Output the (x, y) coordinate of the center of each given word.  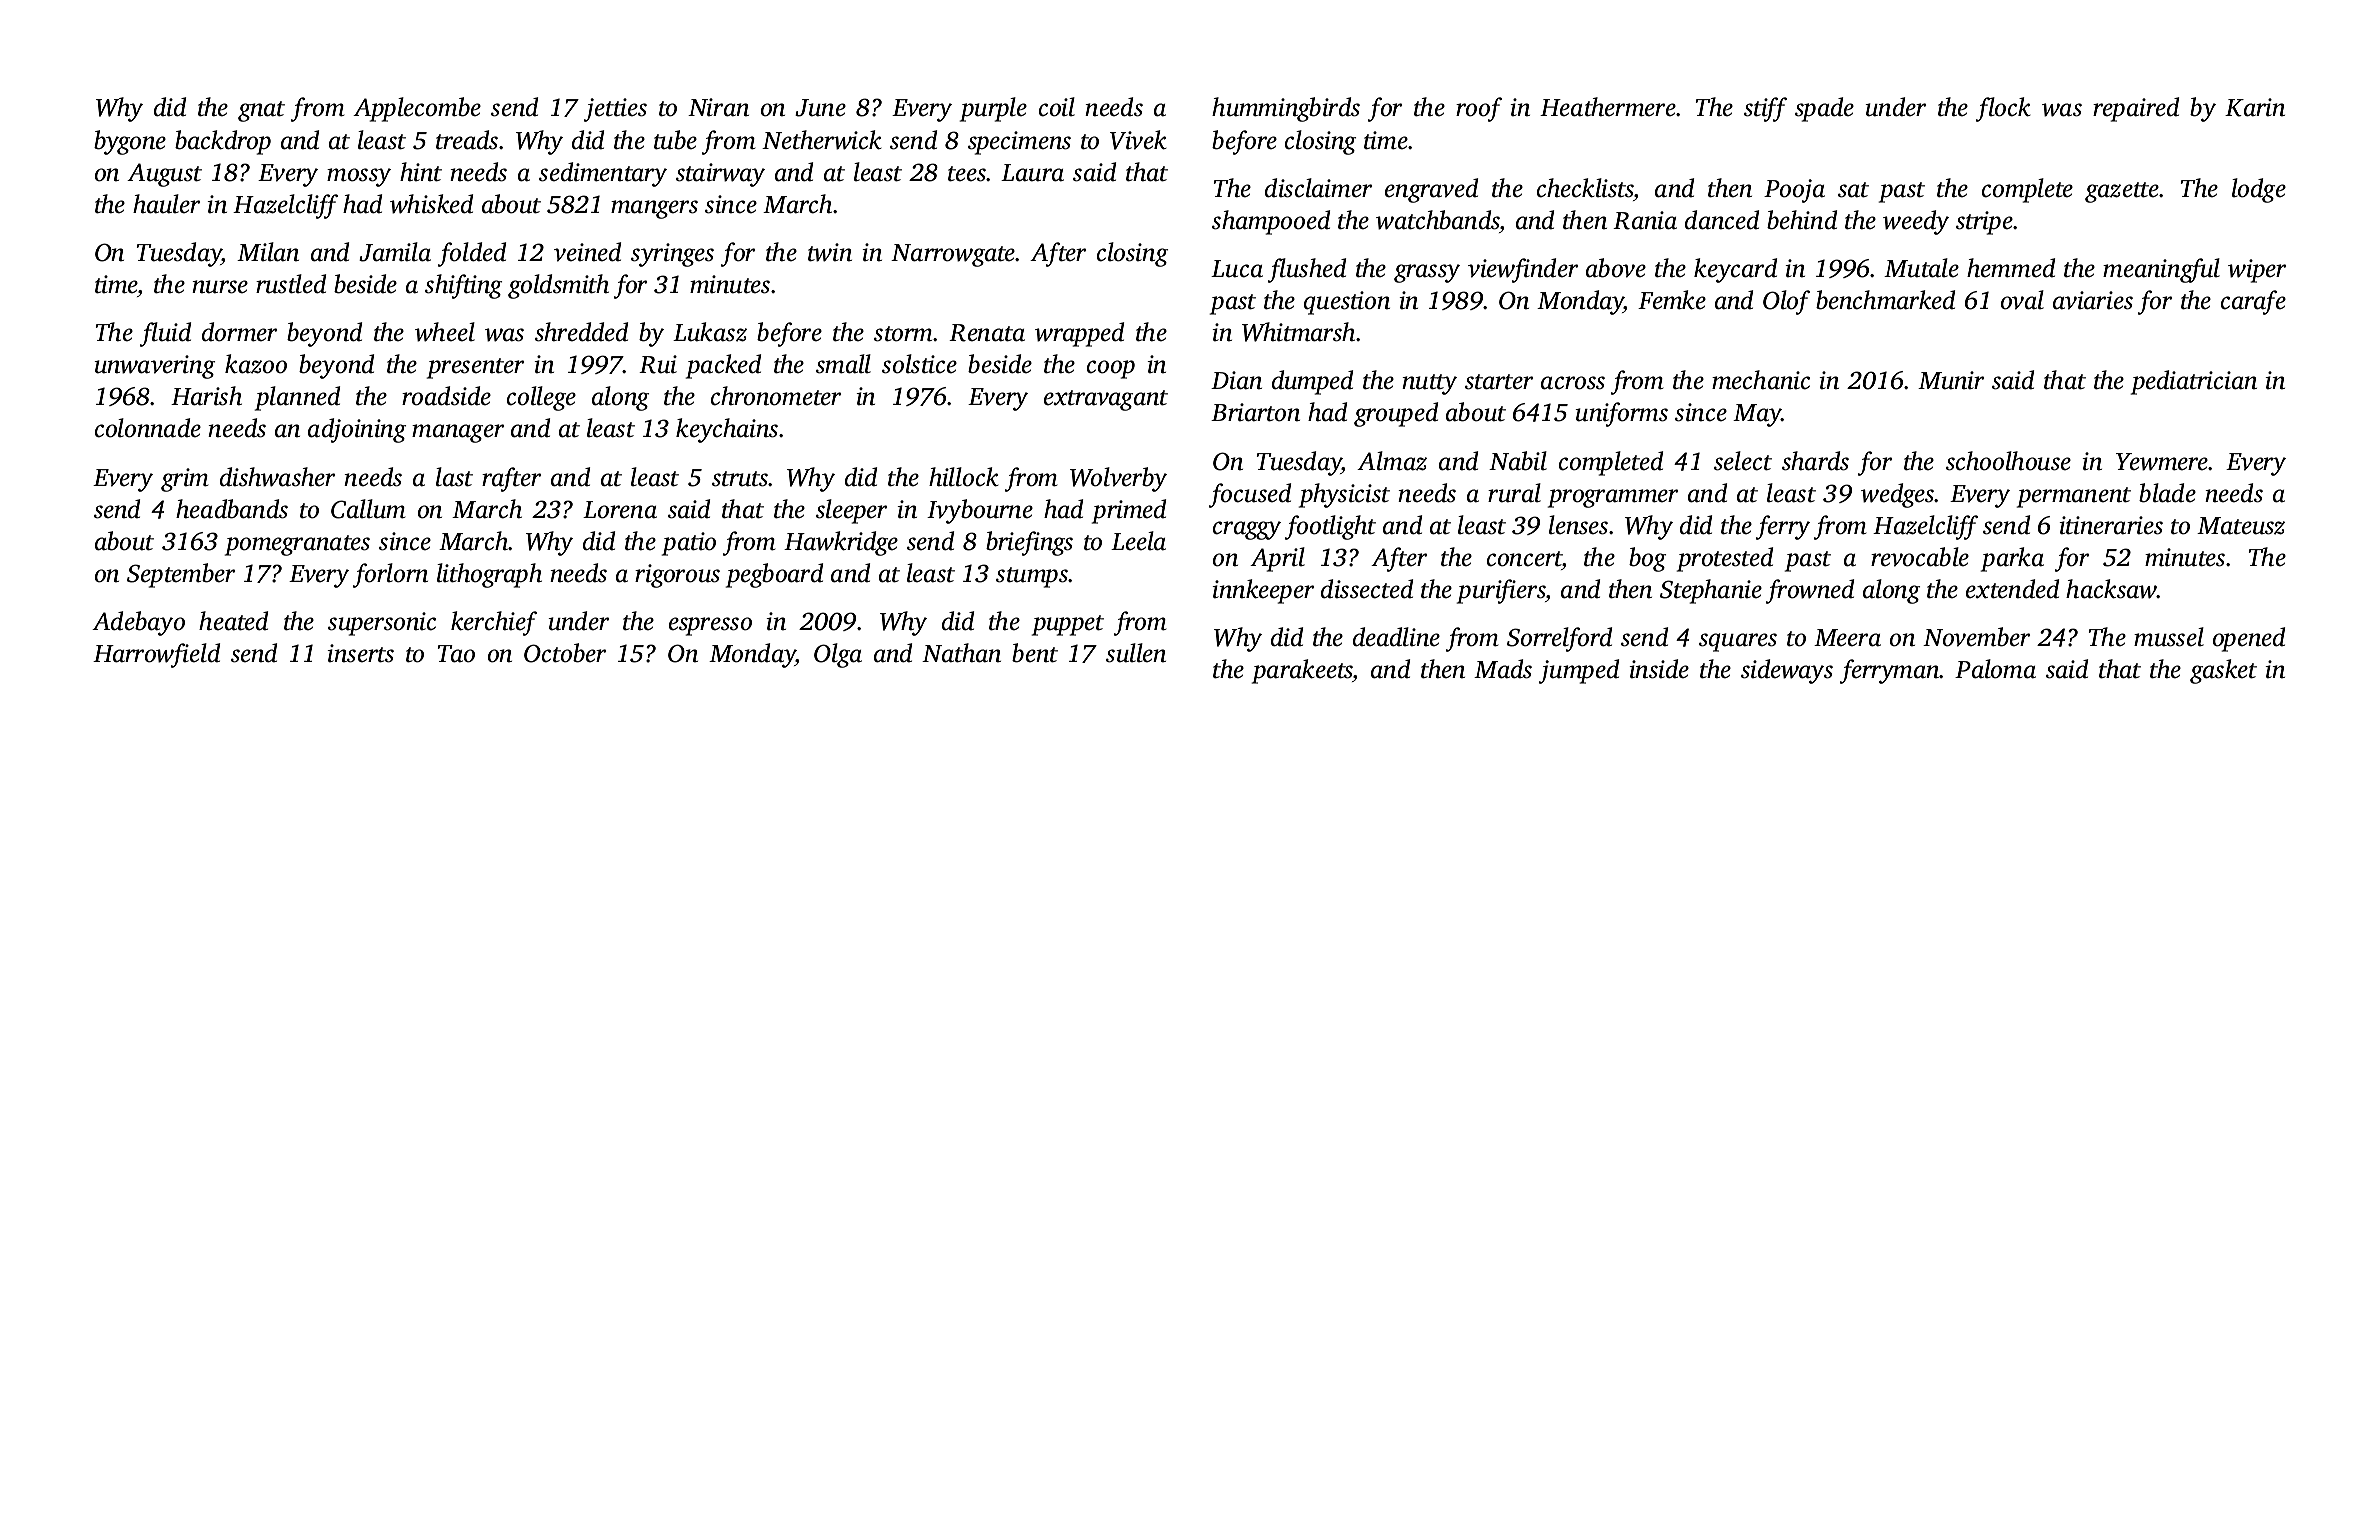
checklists (1585, 188)
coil (1057, 107)
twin (830, 252)
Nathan (961, 653)
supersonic (382, 624)
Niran (718, 107)
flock (2003, 109)
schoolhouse (2008, 461)
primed (1129, 511)
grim (185, 480)
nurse (220, 287)
